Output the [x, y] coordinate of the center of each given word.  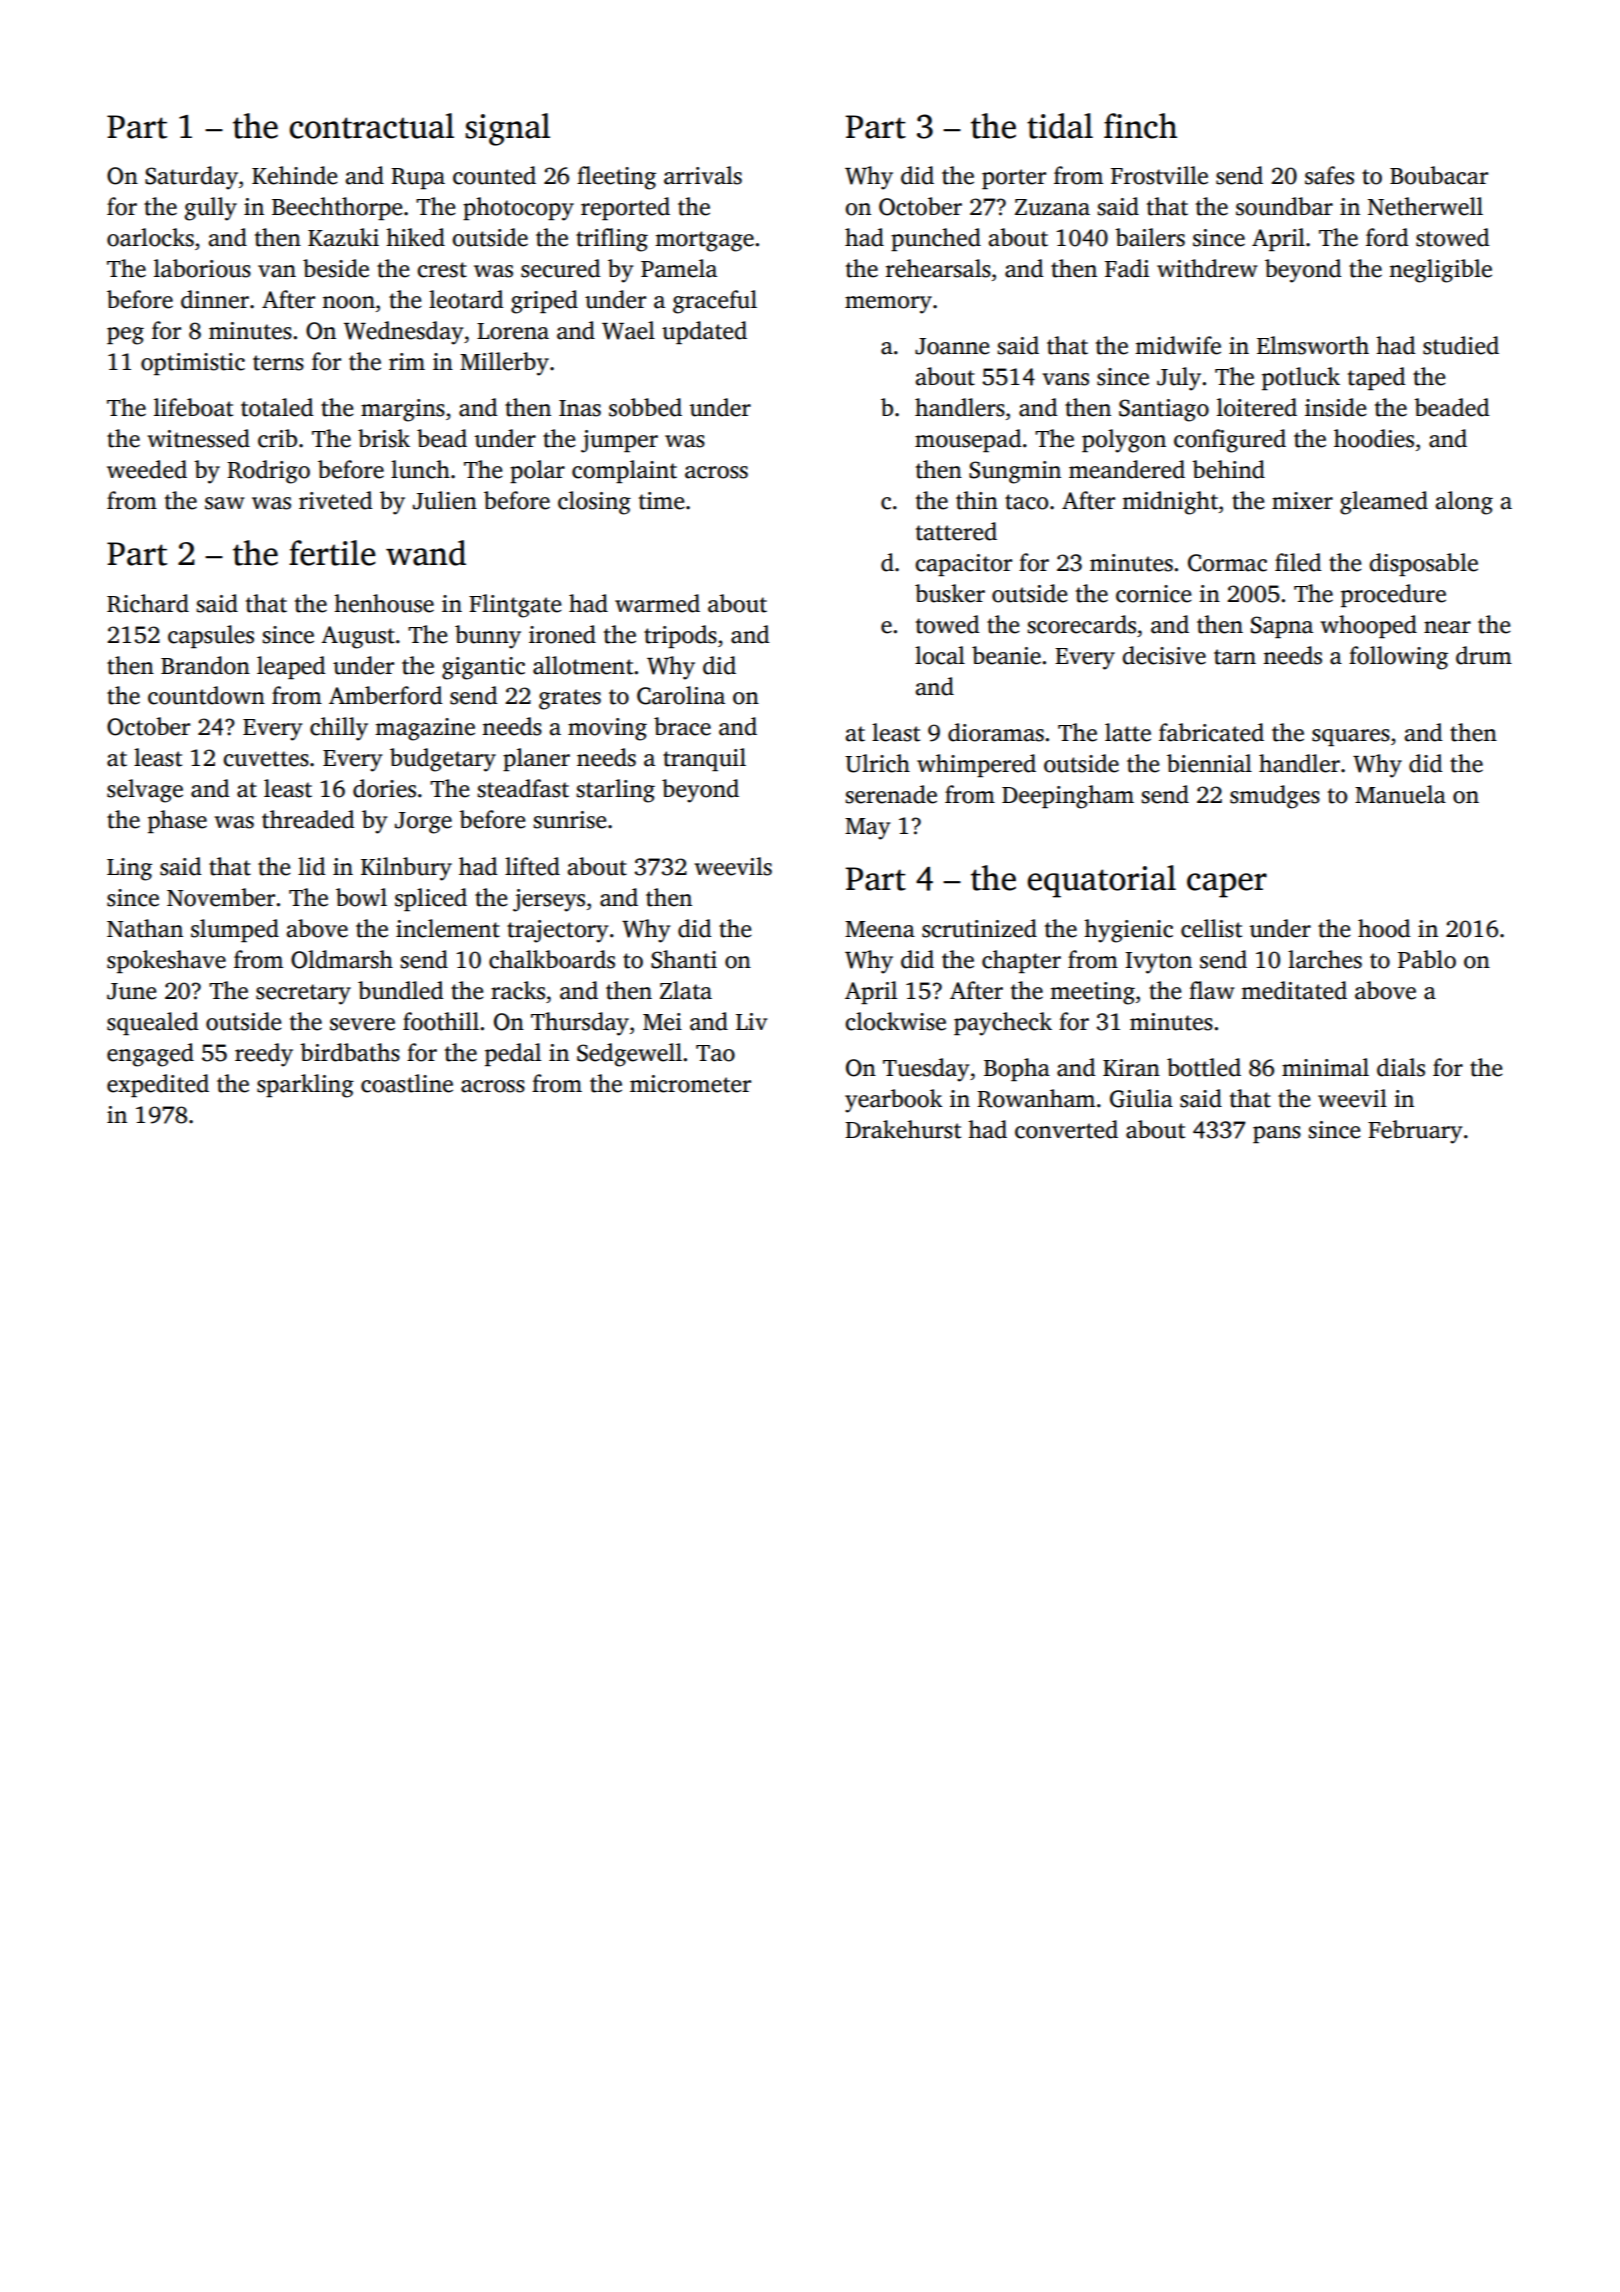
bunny [488, 637]
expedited [158, 1085]
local [940, 655]
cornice [1154, 594]
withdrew [1207, 268]
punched [936, 239]
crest [442, 270]
